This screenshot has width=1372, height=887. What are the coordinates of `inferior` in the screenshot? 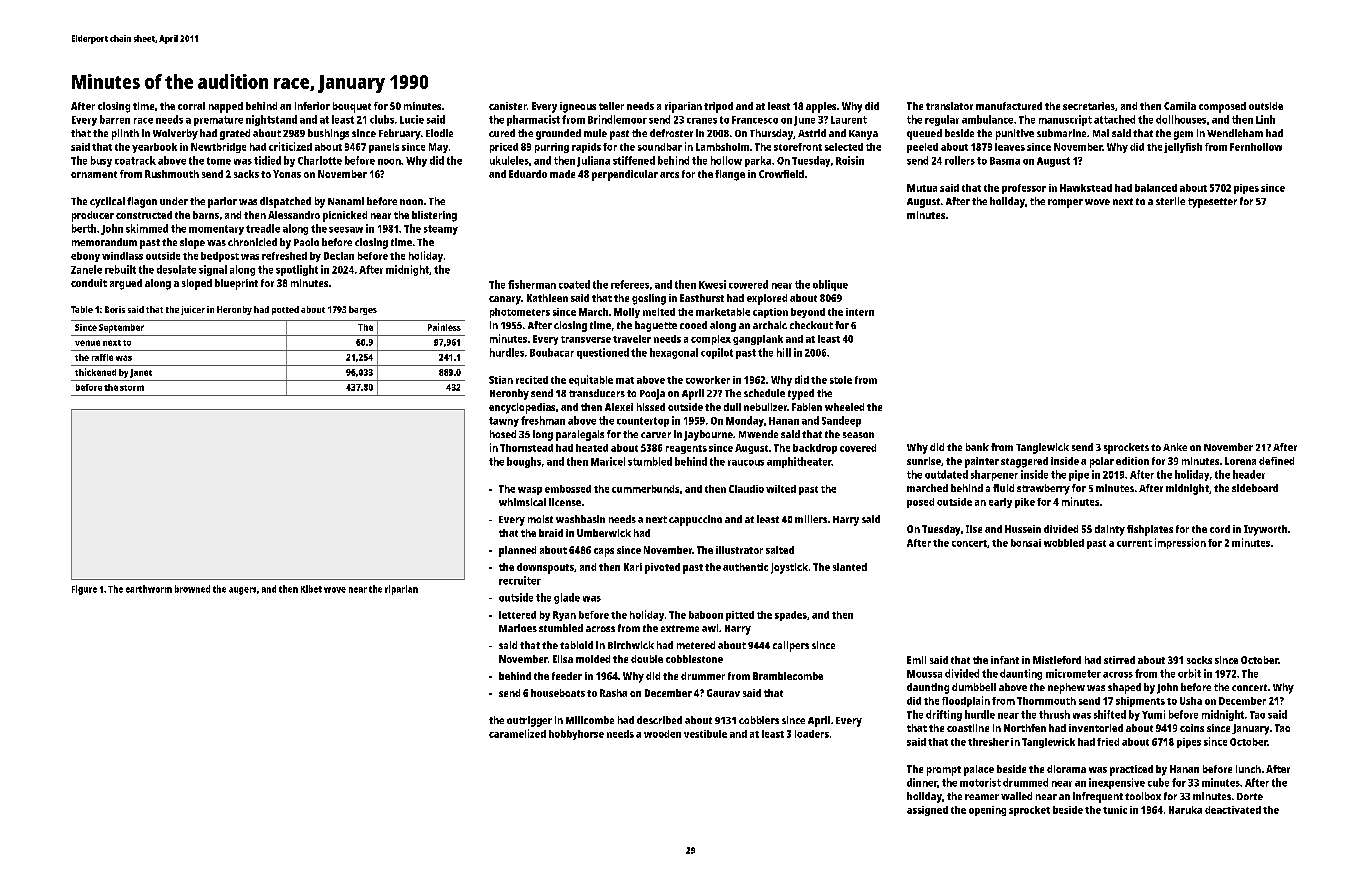 It's located at (312, 106).
